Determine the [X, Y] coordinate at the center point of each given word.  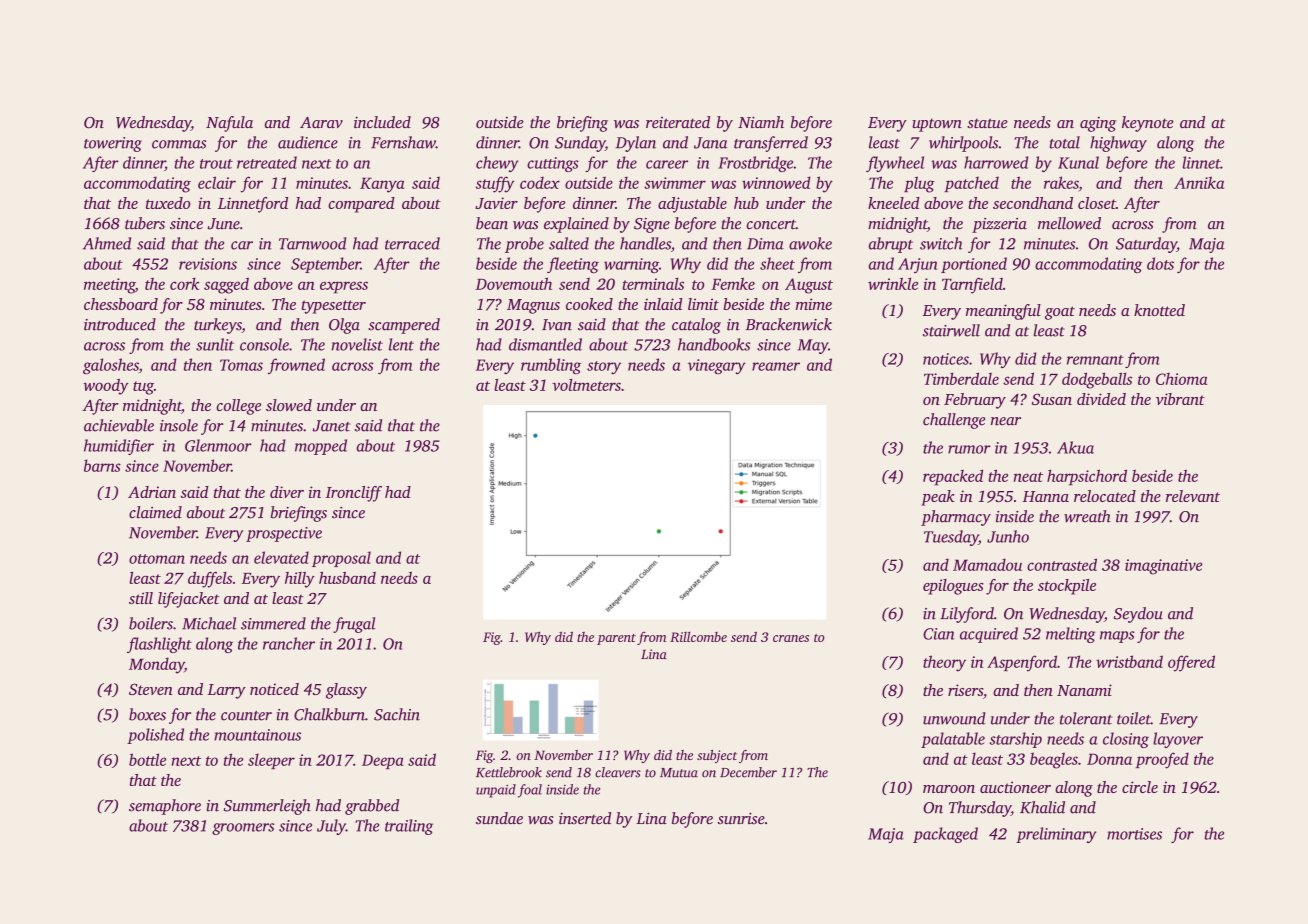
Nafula [229, 124]
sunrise [741, 818]
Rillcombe [698, 637]
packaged [945, 835]
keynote [1148, 124]
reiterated [678, 122]
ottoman [157, 559]
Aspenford [1022, 663]
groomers [243, 829]
